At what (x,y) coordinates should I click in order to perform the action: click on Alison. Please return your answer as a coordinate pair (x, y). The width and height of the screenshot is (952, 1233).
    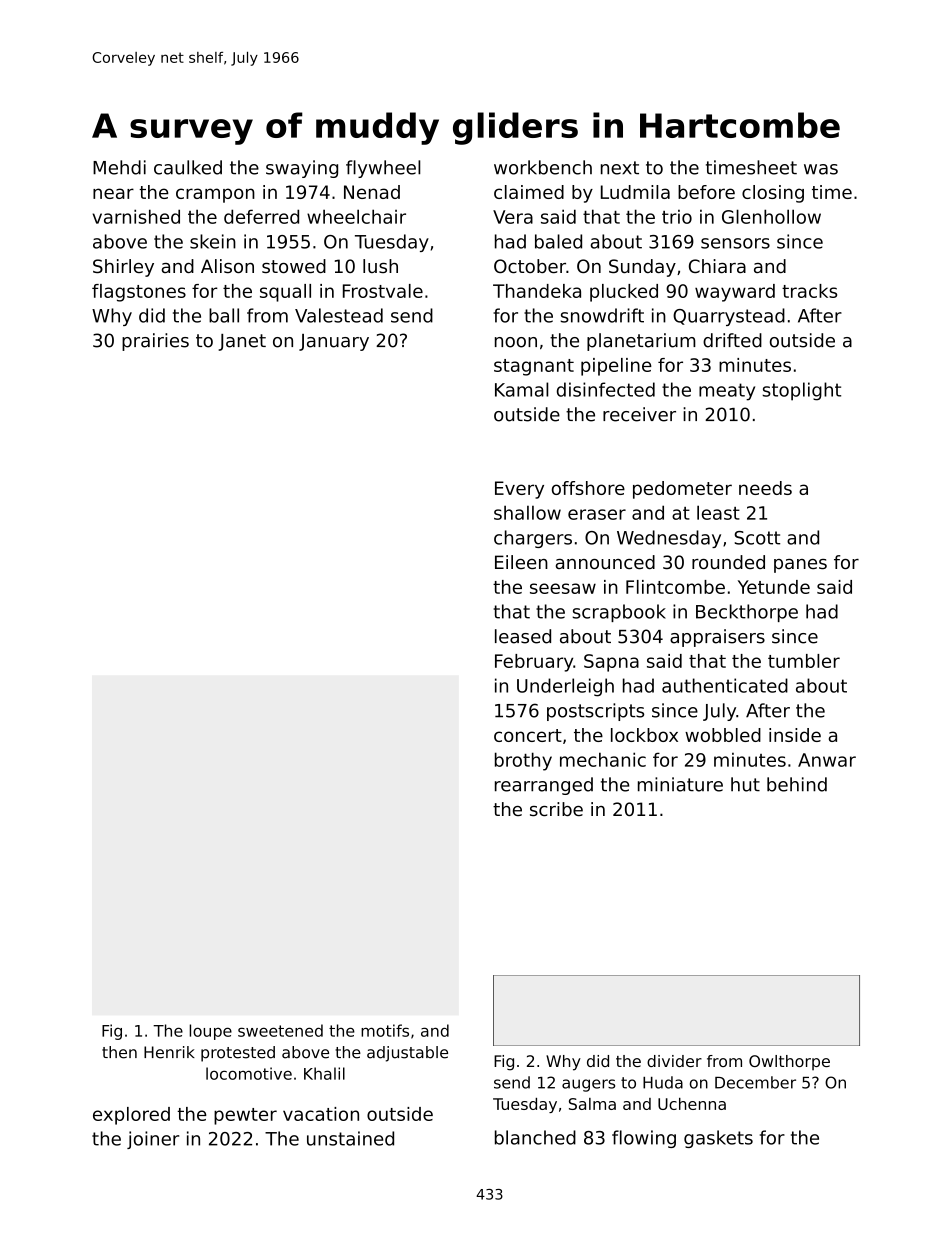
    Looking at the image, I should click on (227, 266).
